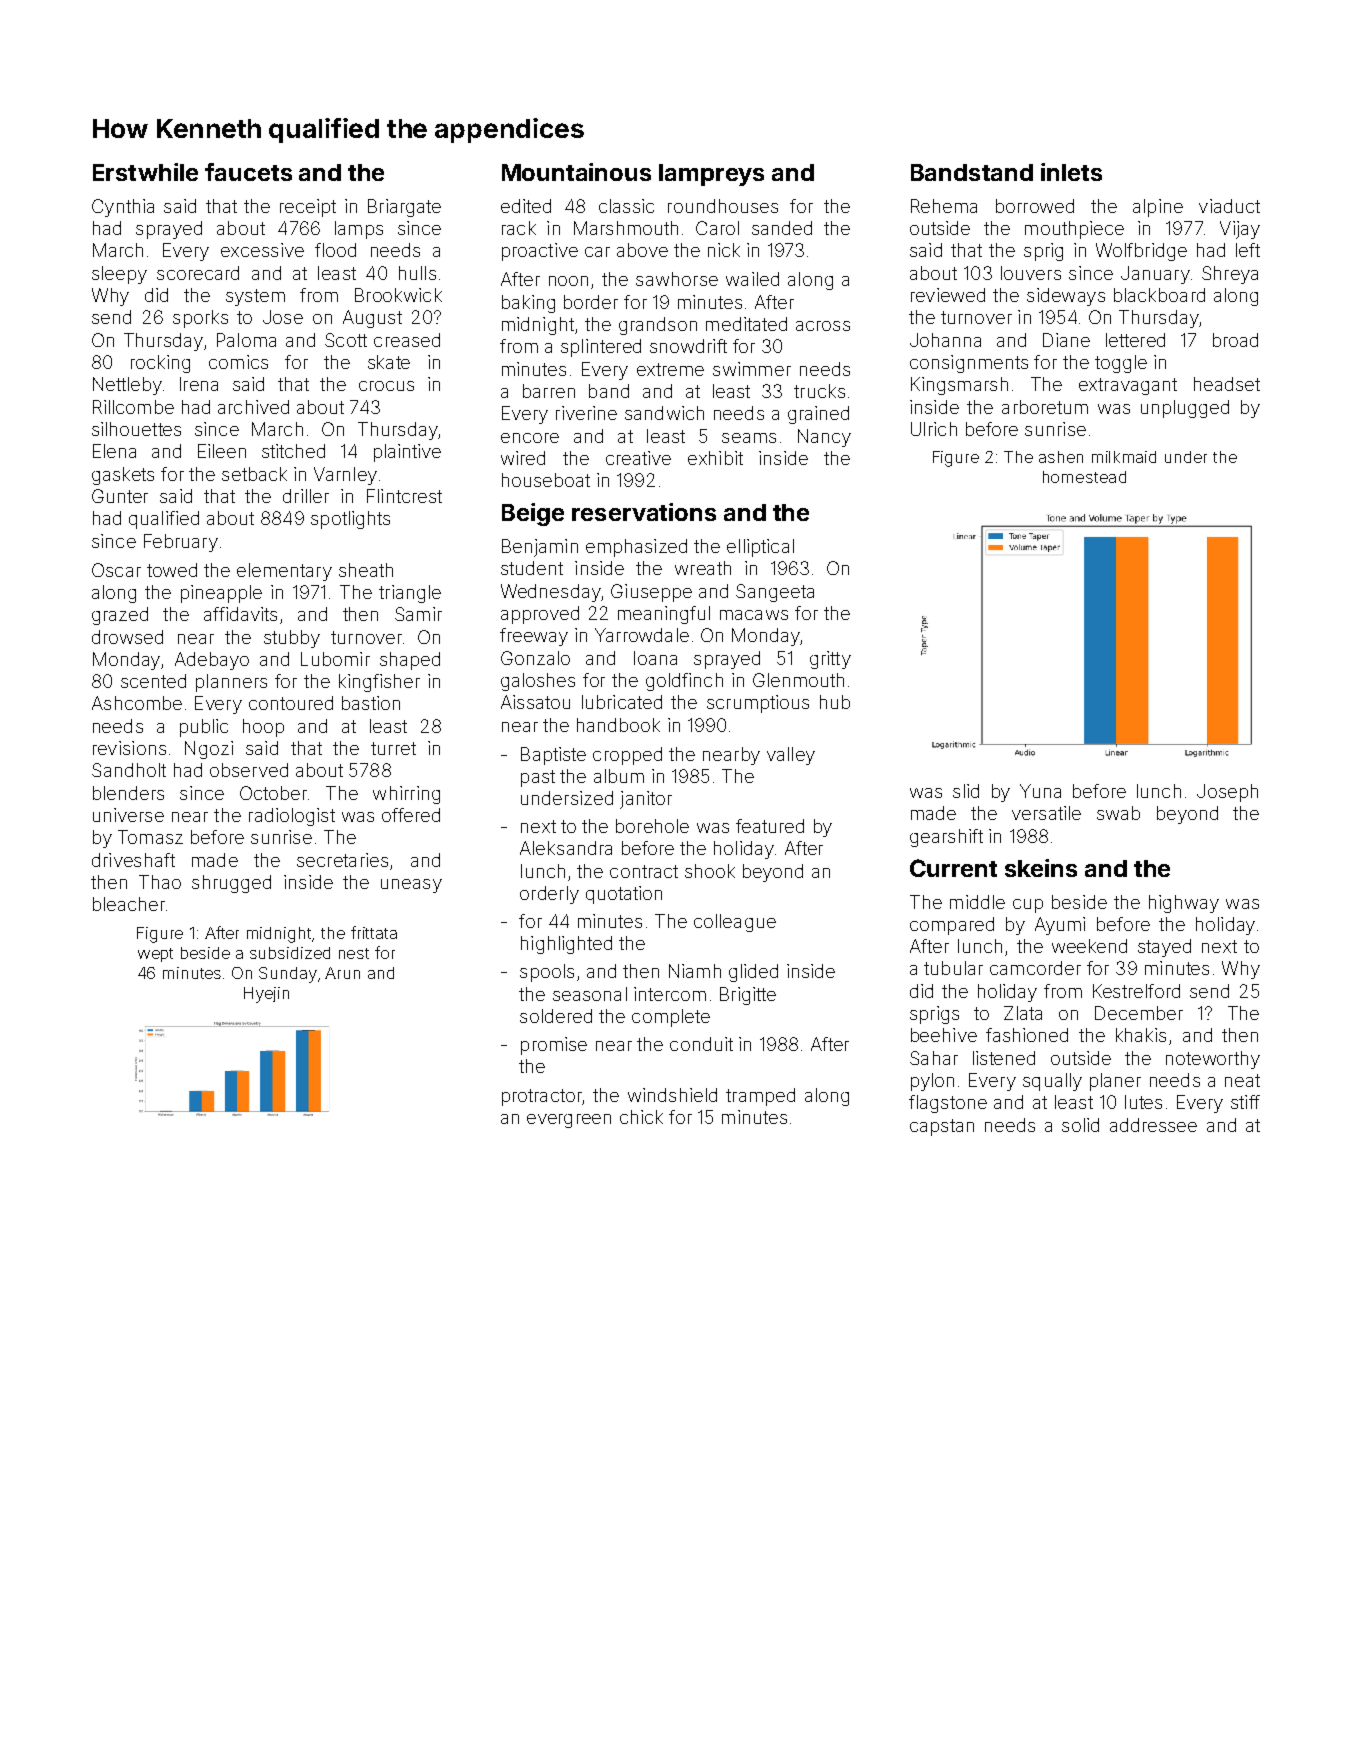 This screenshot has height=1748, width=1351. Describe the element at coordinates (636, 548) in the screenshot. I see `emphasized` at that location.
